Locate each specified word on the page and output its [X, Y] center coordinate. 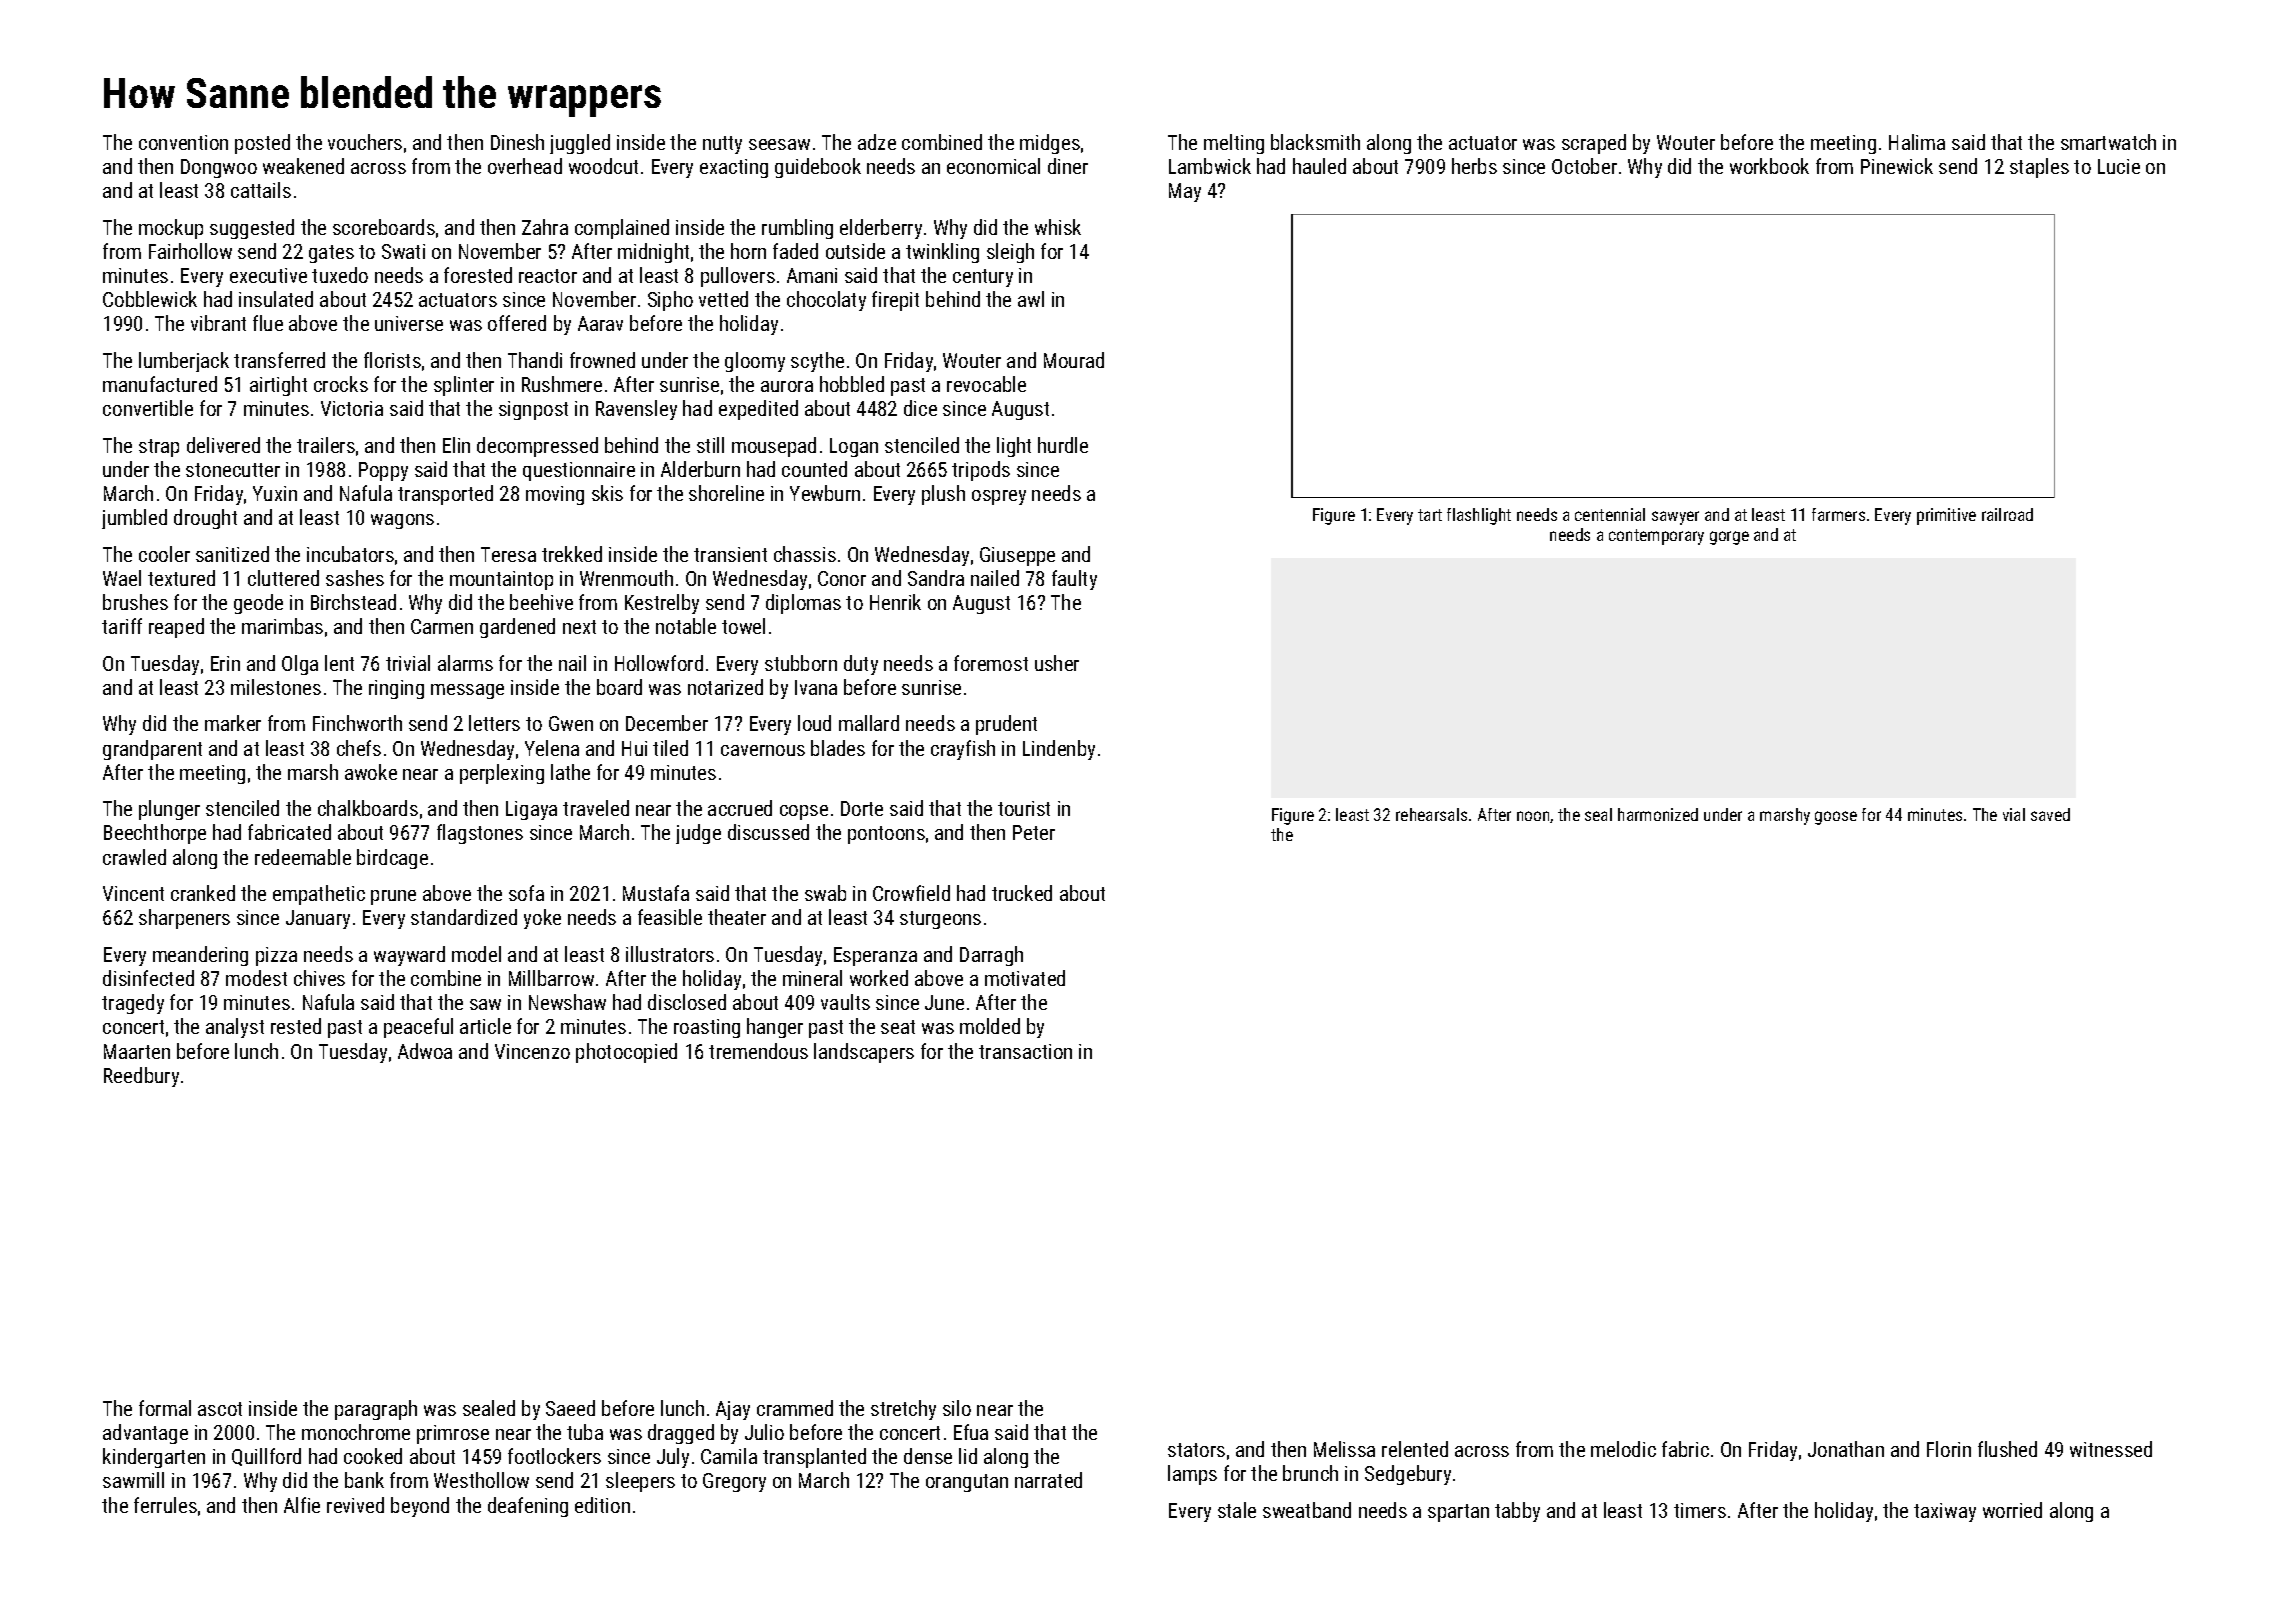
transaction [1025, 1051]
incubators [350, 554]
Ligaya [531, 810]
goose [1836, 818]
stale [1237, 1510]
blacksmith [1315, 142]
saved [2050, 814]
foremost [991, 663]
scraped [1594, 144]
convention [183, 142]
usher [1057, 663]
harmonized [1658, 814]
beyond [420, 1507]
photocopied [626, 1053]
